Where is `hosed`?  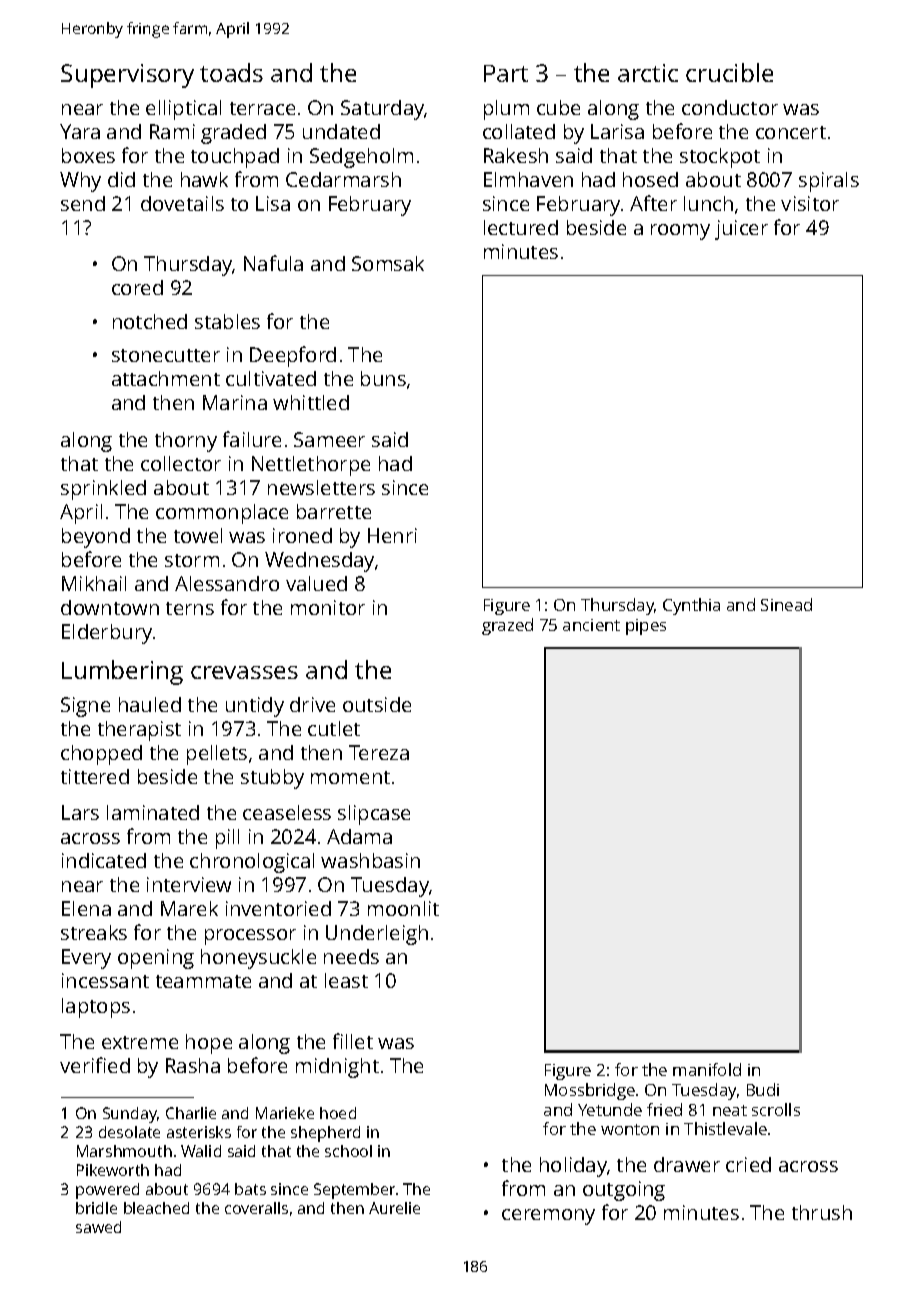 hosed is located at coordinates (650, 179).
